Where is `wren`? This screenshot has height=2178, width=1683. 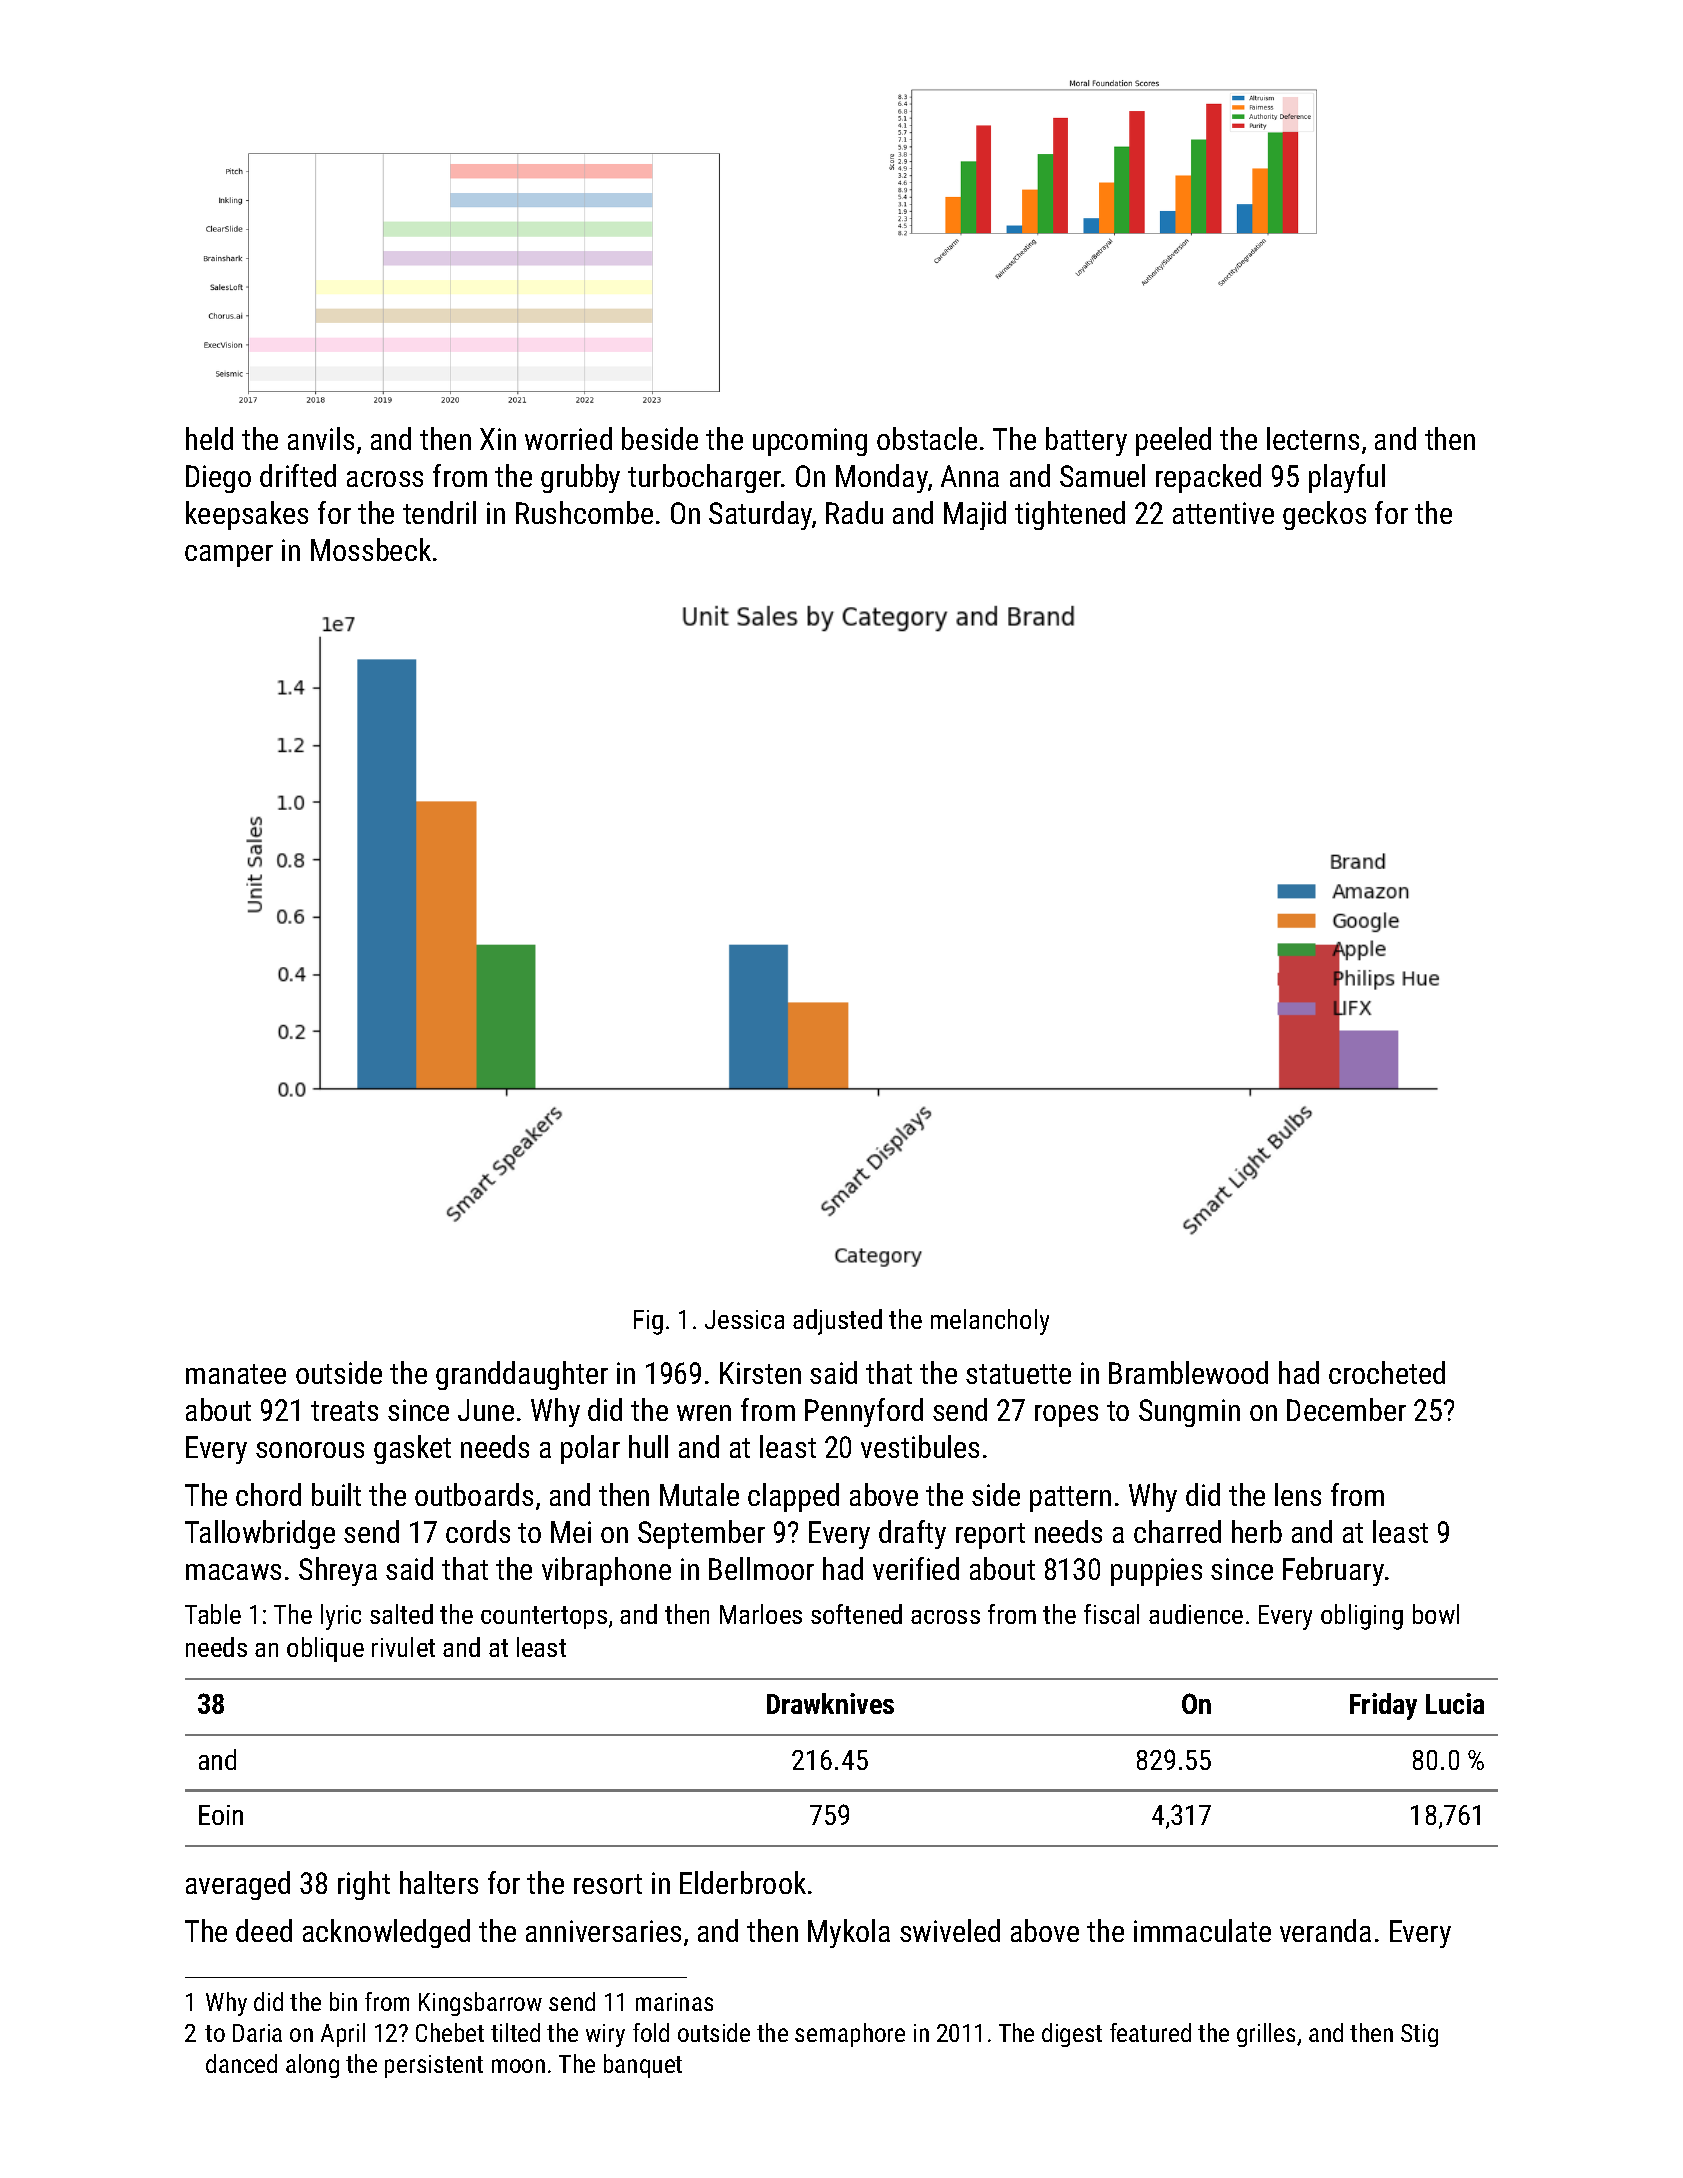
wren is located at coordinates (704, 1413).
